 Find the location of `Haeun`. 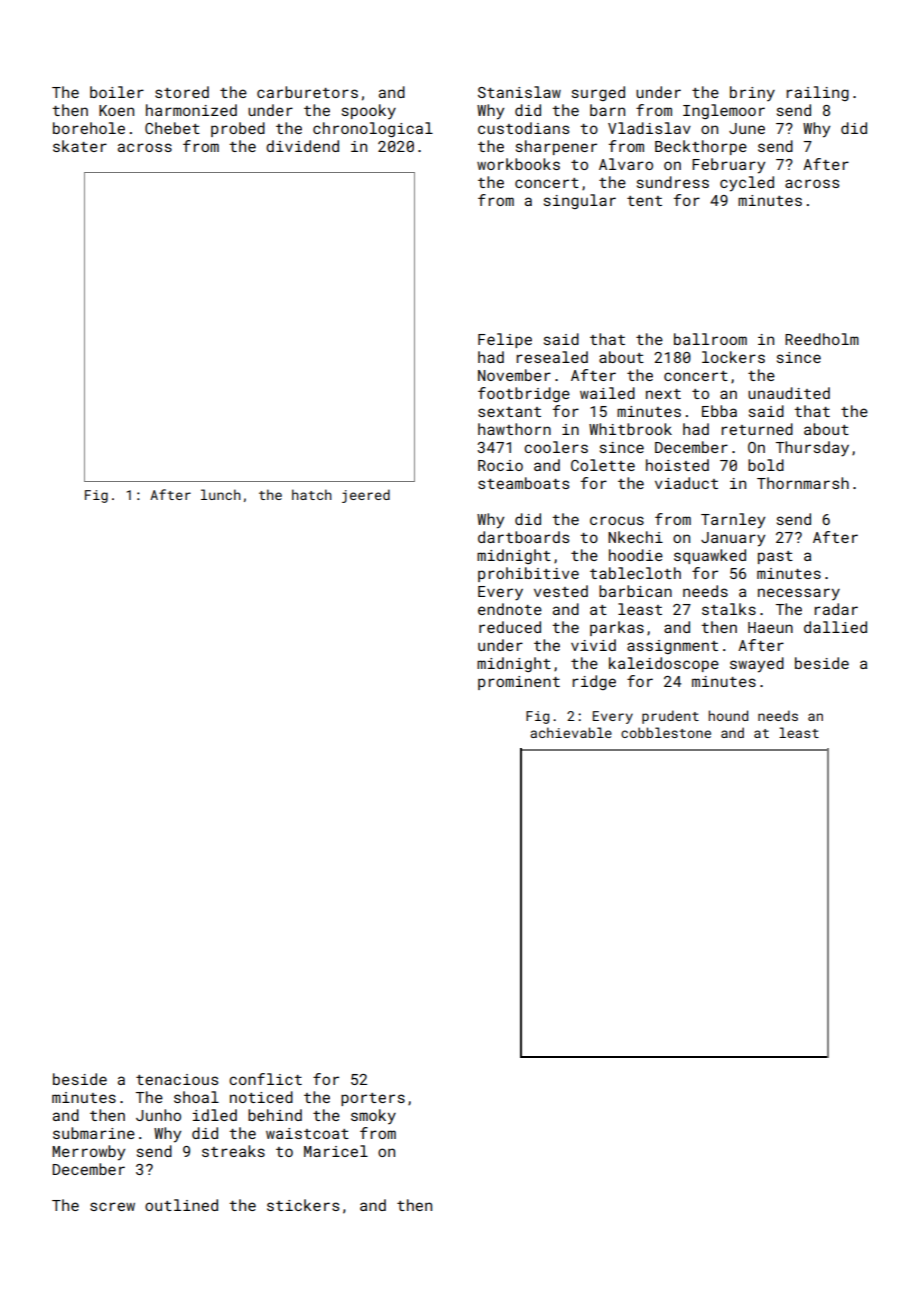

Haeun is located at coordinates (770, 627).
